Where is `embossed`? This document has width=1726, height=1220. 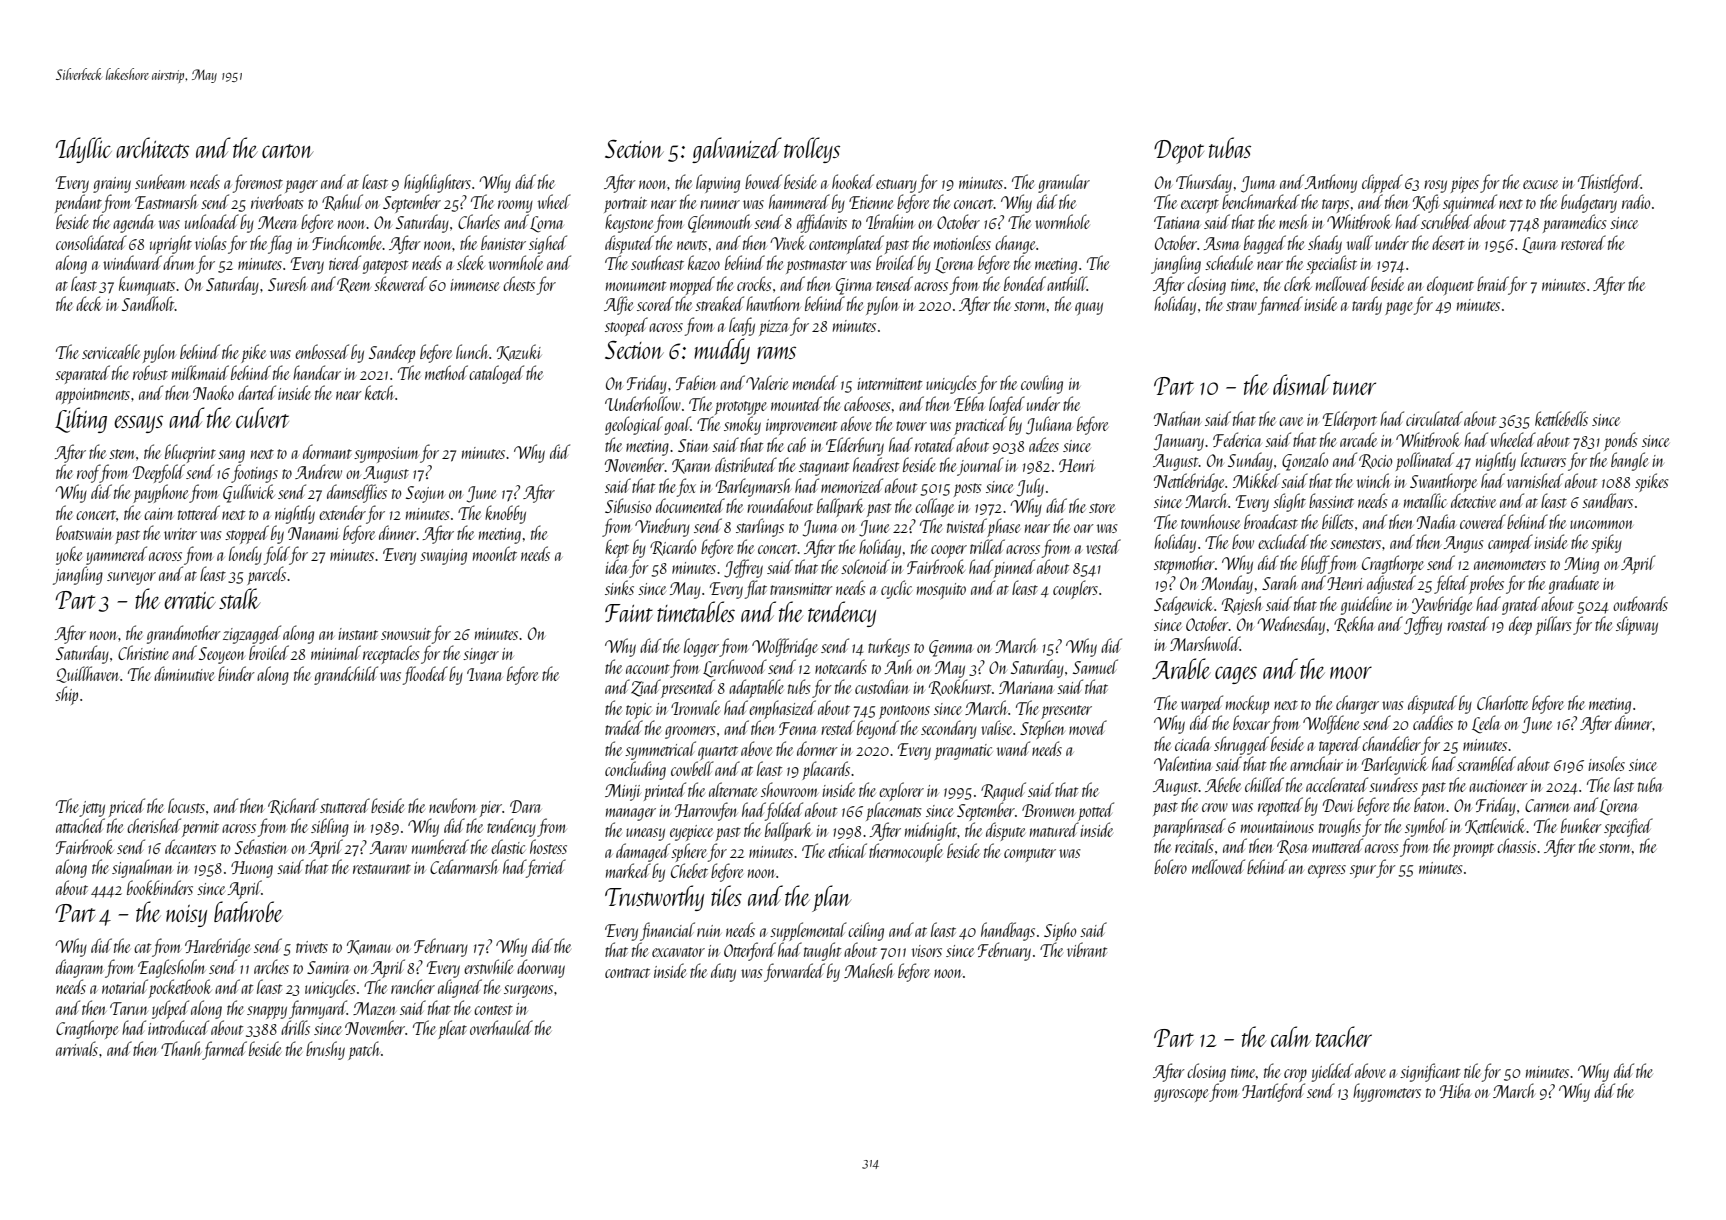
embossed is located at coordinates (322, 351).
